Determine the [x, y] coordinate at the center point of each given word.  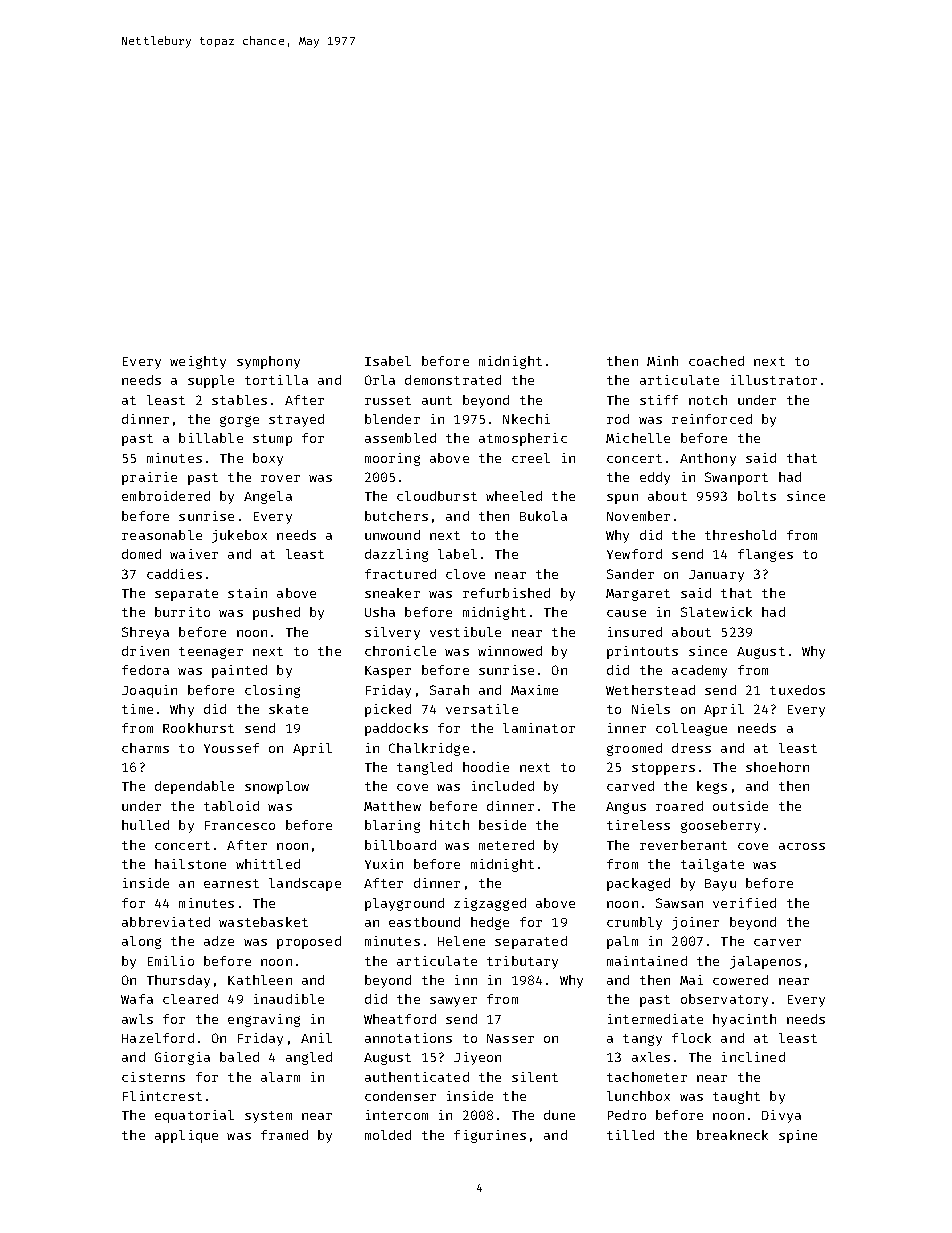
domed [141, 554]
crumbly [634, 923]
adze [219, 941]
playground [404, 904]
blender [392, 419]
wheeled [514, 496]
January [716, 576]
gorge [239, 421]
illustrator [774, 380]
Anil [316, 1038]
